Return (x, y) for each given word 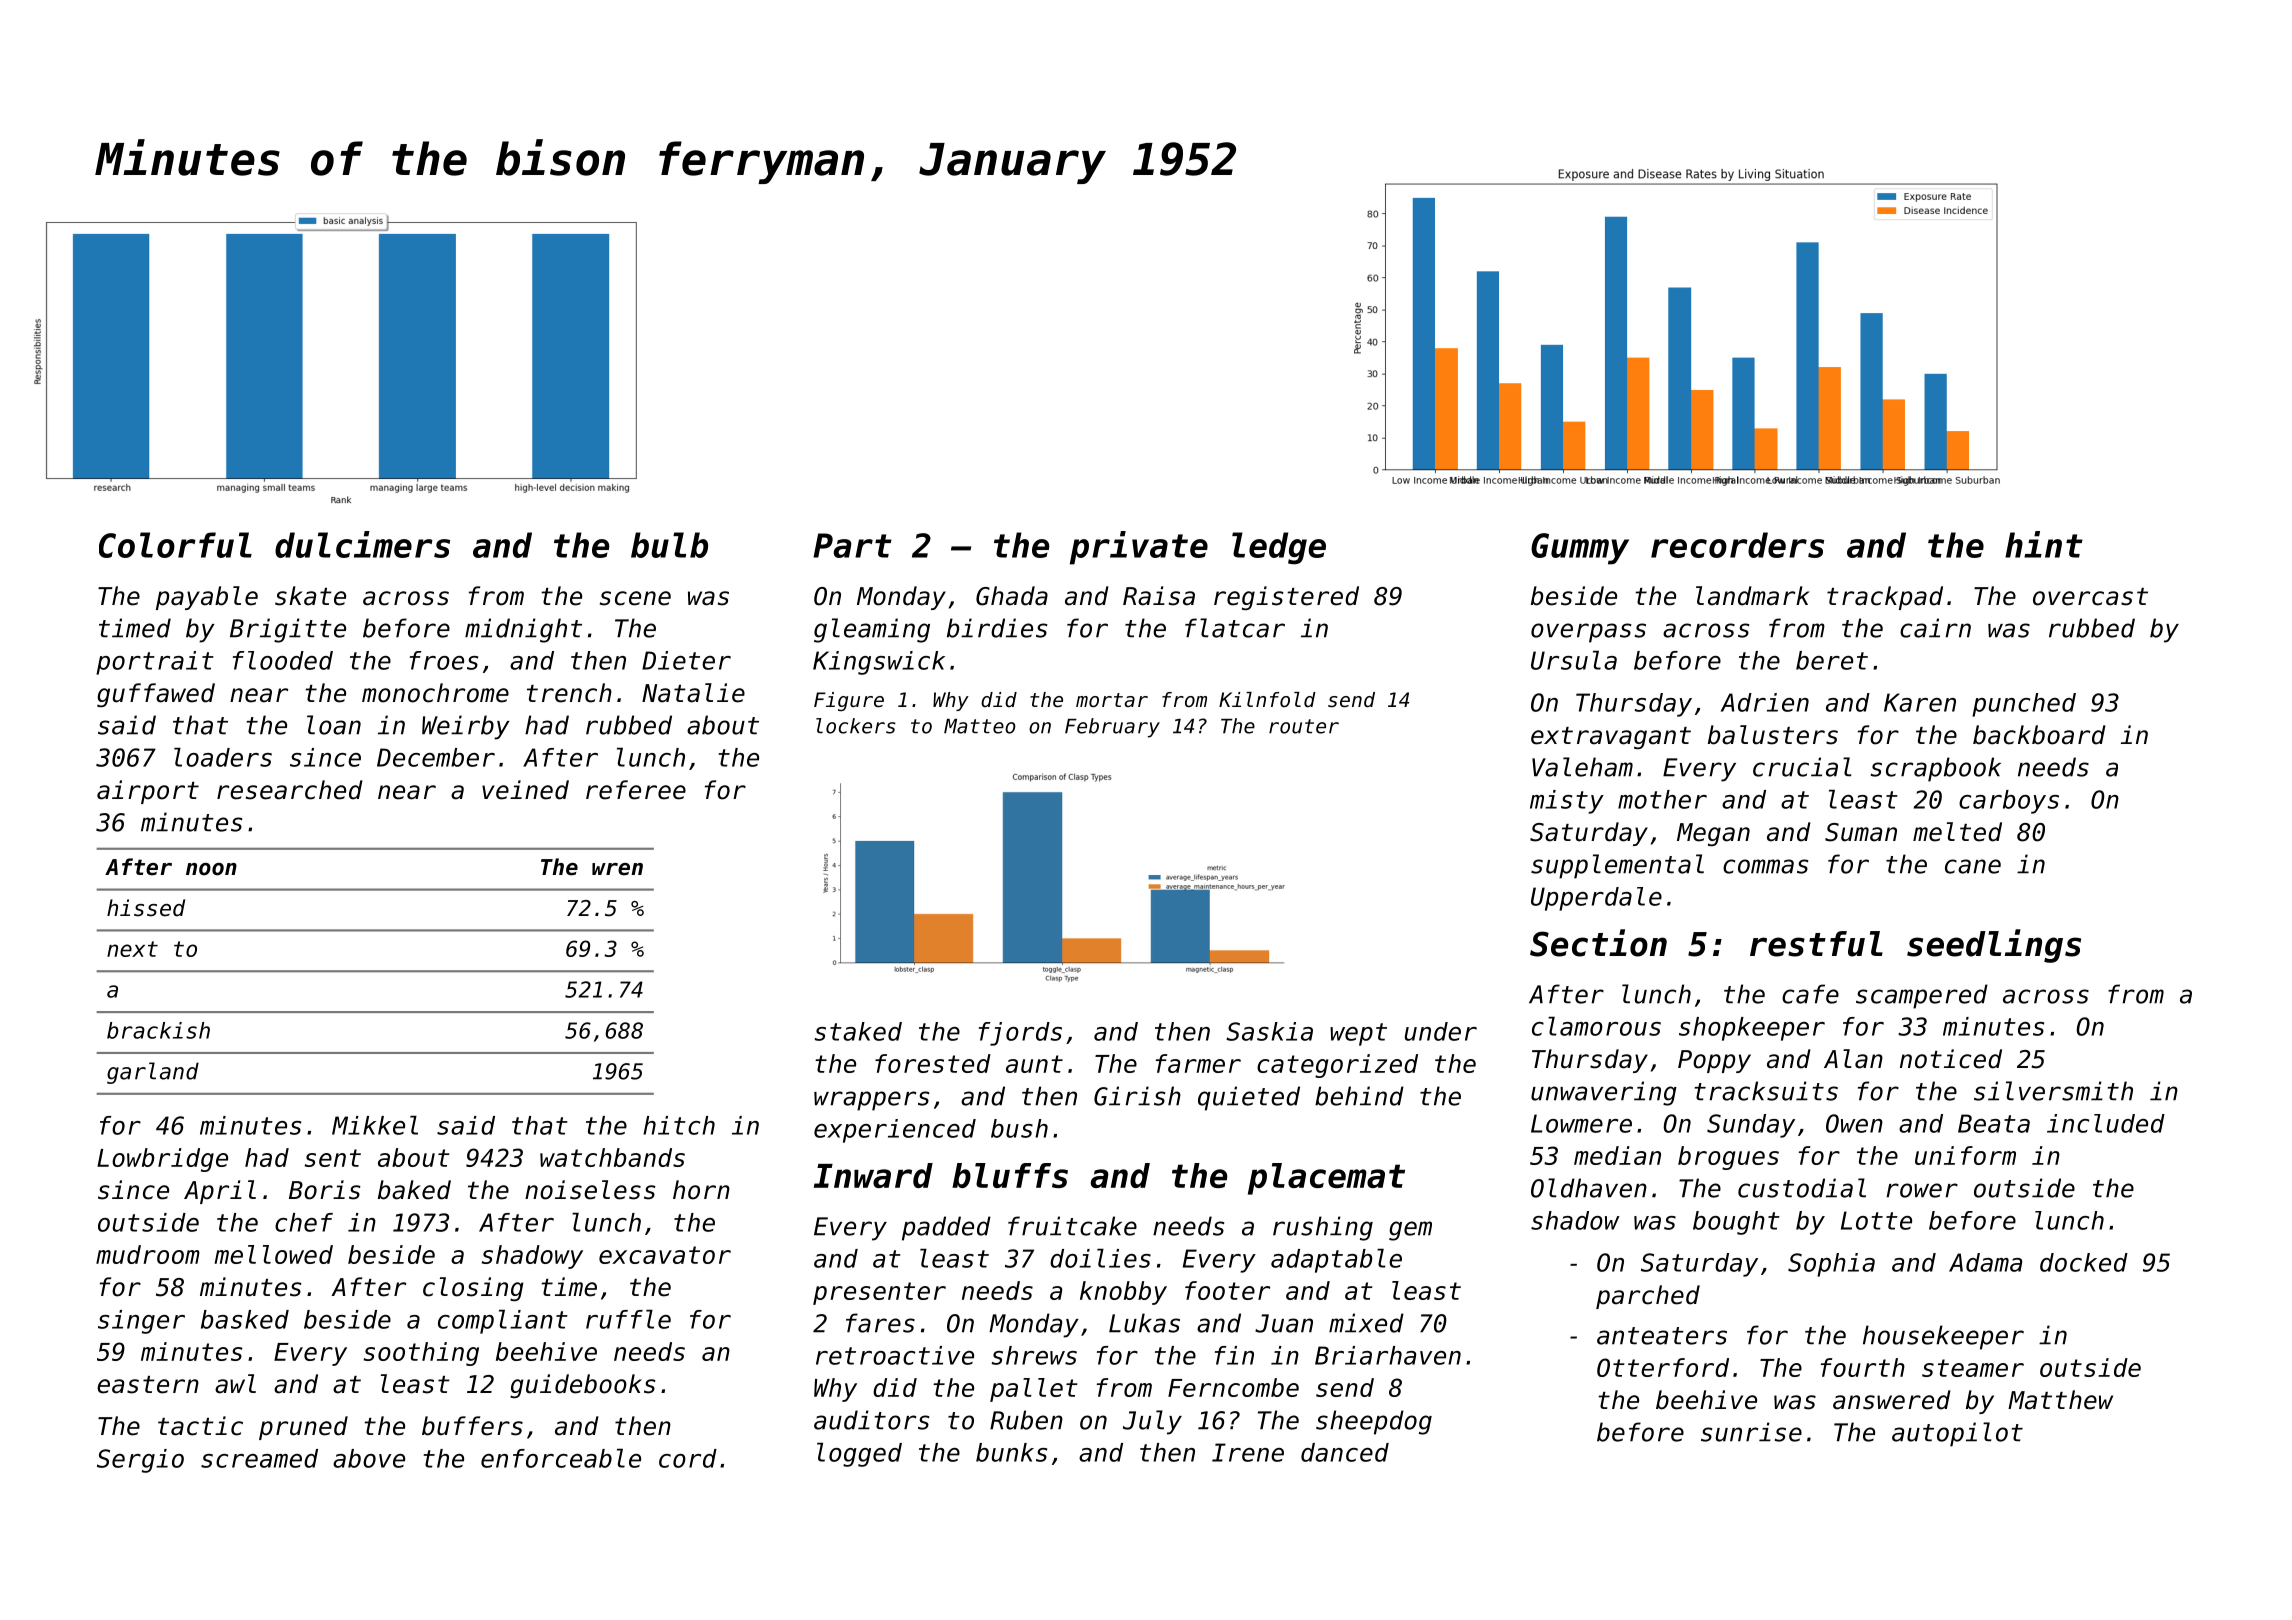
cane (1973, 866)
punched (2024, 705)
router (1304, 726)
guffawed (156, 695)
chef (304, 1222)
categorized (1337, 1066)
